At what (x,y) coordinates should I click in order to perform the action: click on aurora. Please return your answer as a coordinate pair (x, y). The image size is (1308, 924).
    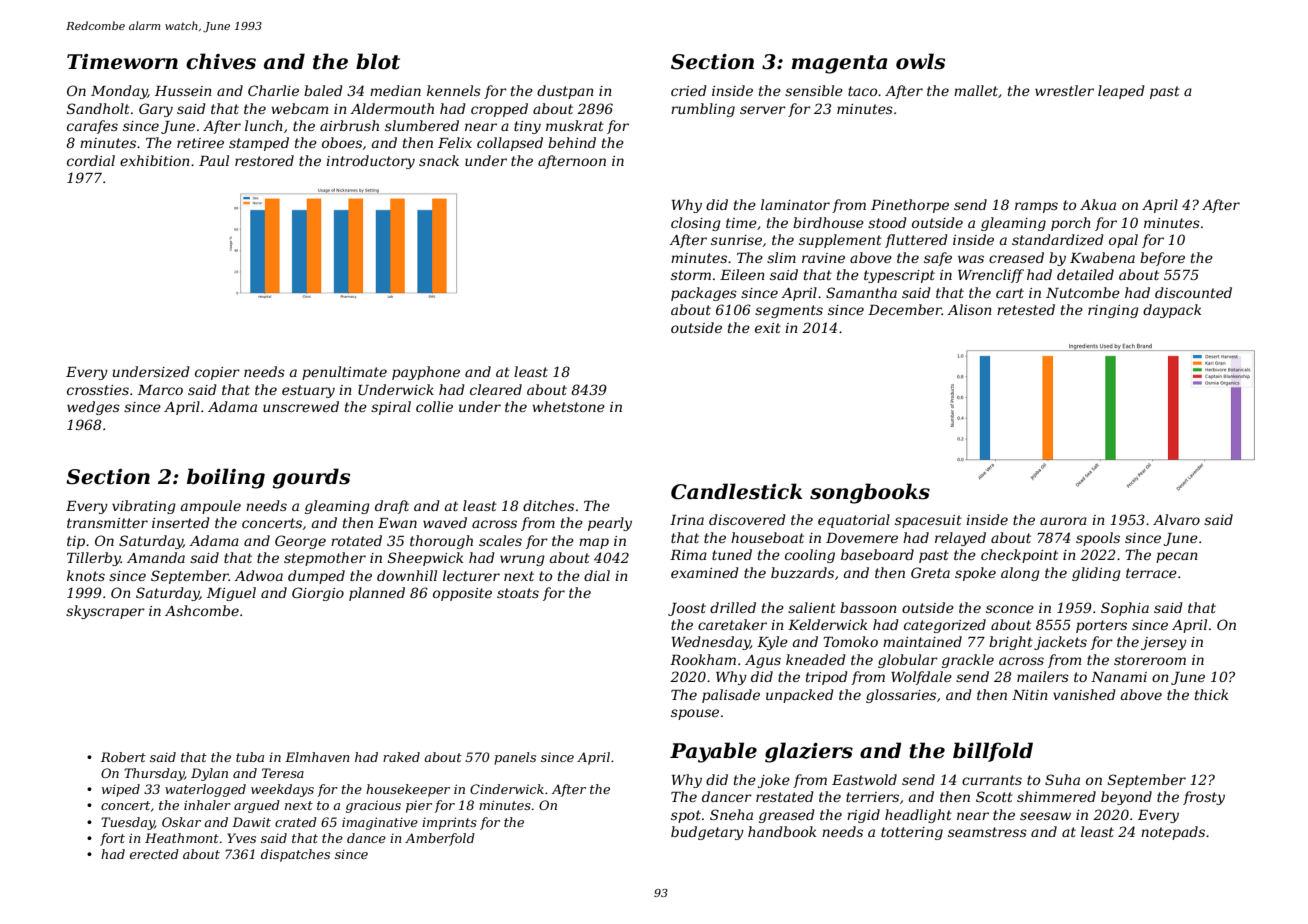
    Looking at the image, I should click on (1063, 521).
